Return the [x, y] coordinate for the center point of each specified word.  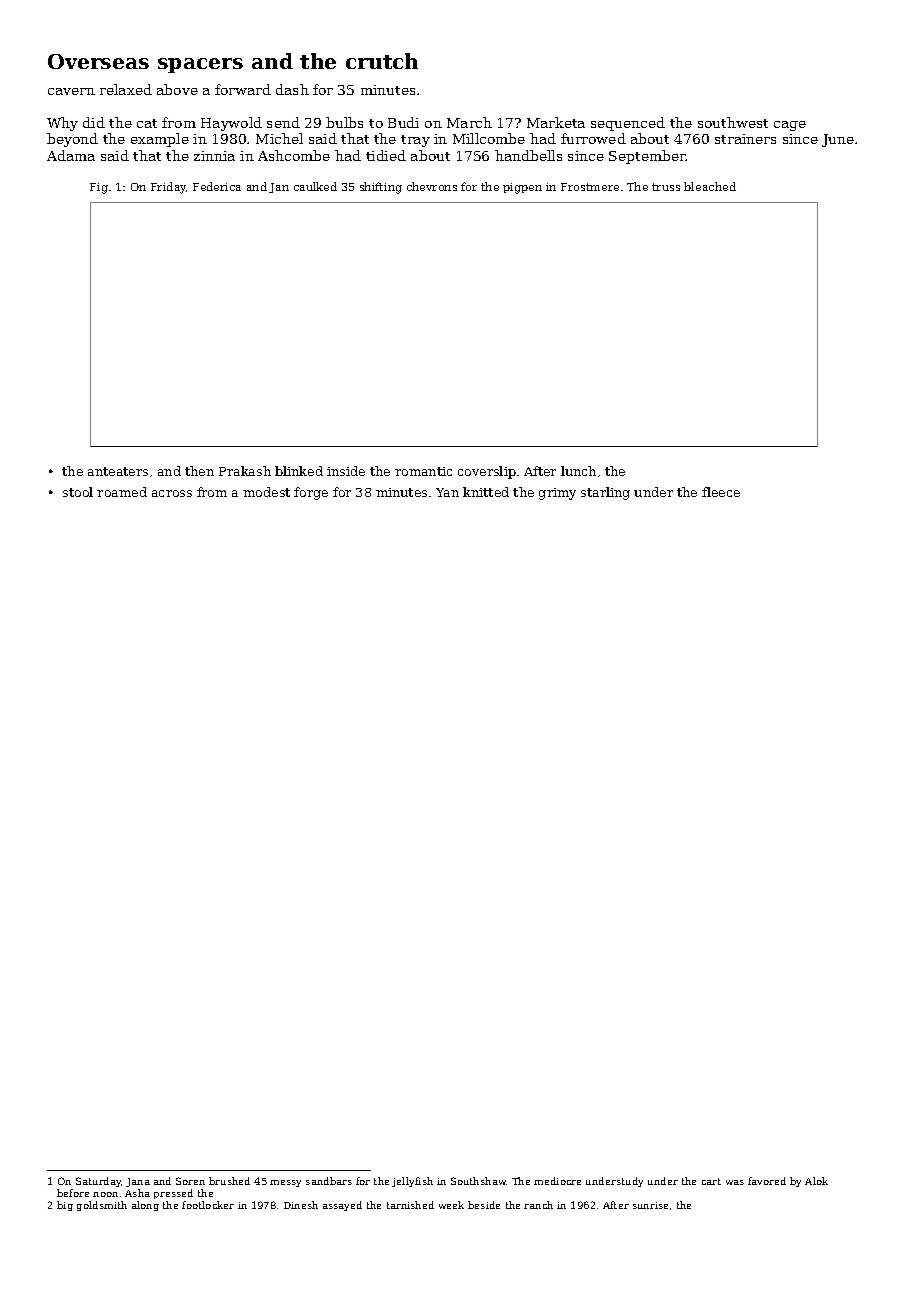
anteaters [118, 471]
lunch [578, 471]
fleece [721, 492]
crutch [382, 61]
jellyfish [412, 1182]
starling [605, 493]
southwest [733, 122]
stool [78, 492]
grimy [557, 494]
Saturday [99, 1182]
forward [243, 89]
